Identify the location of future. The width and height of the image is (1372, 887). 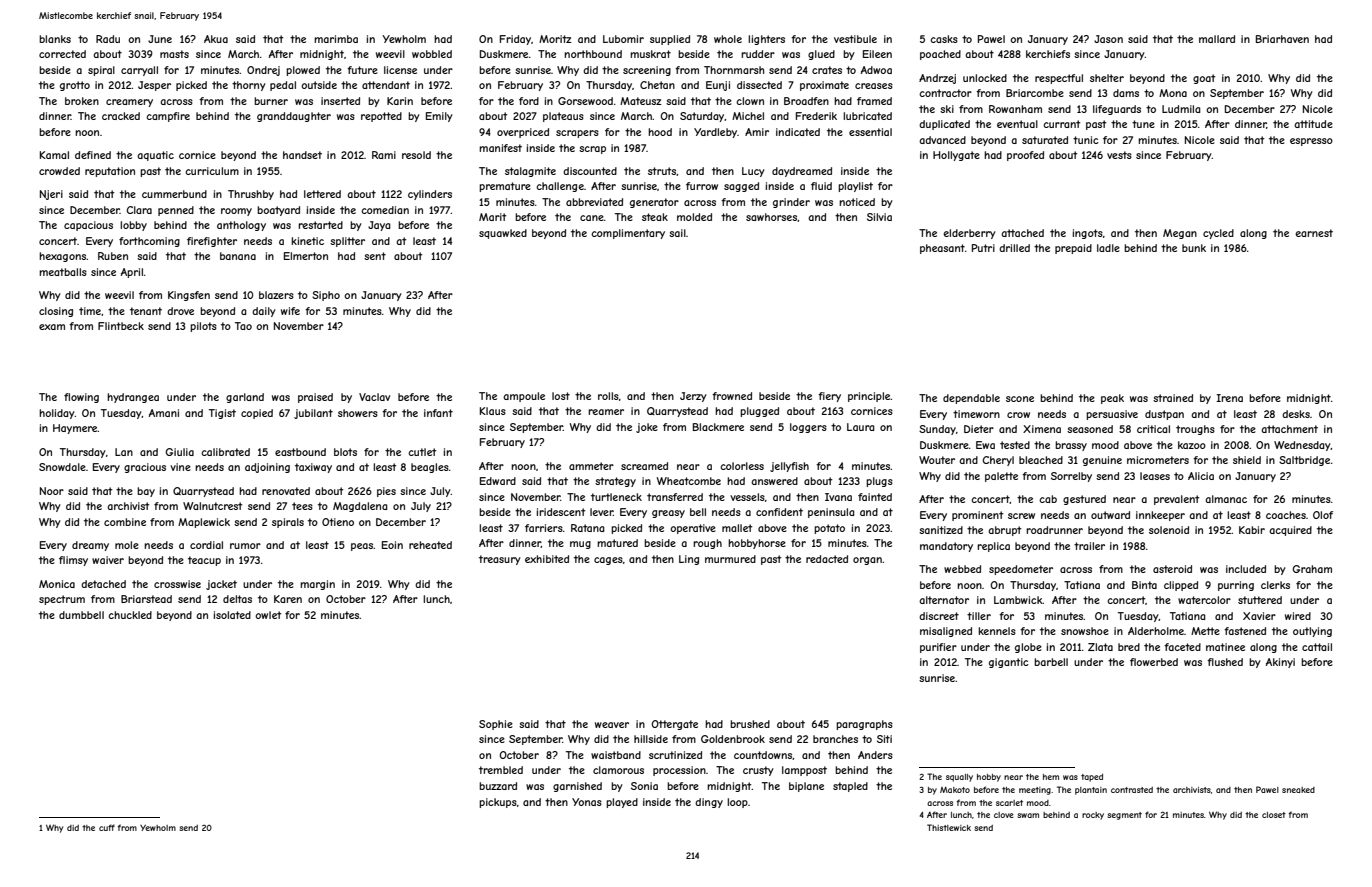
(362, 70).
